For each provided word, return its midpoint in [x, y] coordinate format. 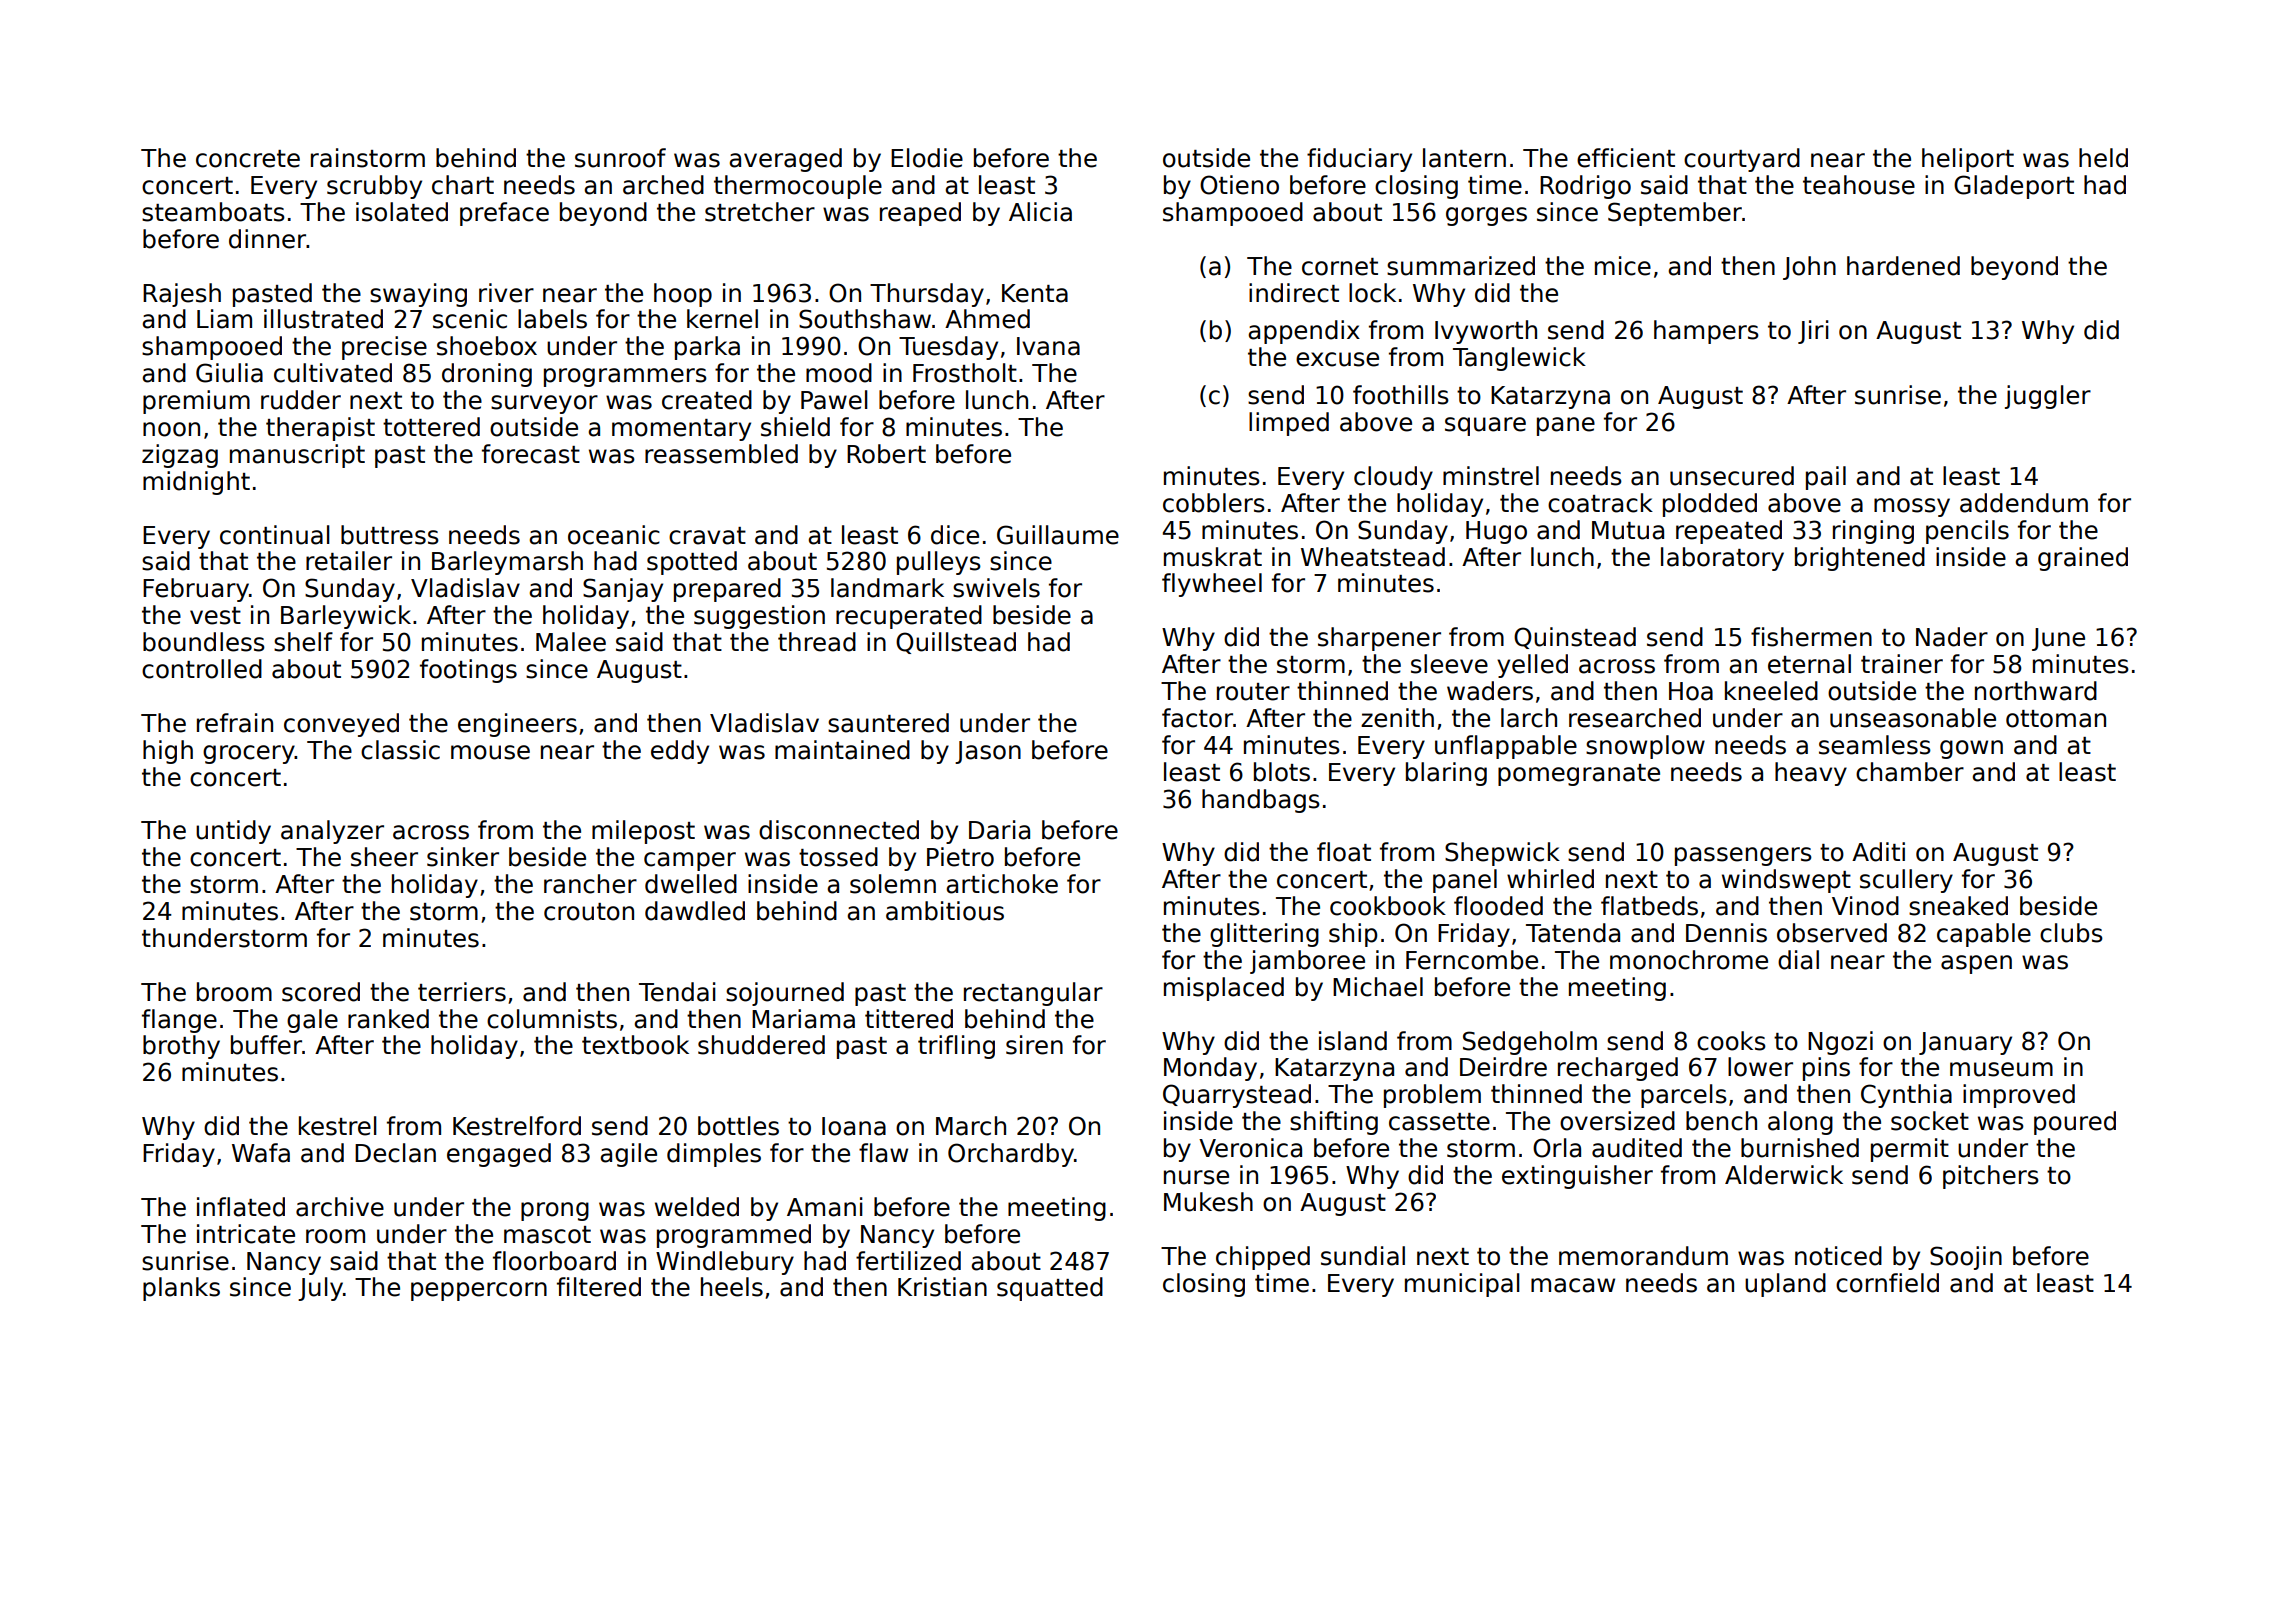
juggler [2048, 397]
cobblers [1214, 503]
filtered [599, 1287]
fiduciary [1359, 160]
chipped [1263, 1258]
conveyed [341, 725]
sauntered [888, 723]
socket [1930, 1121]
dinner [267, 239]
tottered [431, 427]
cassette [1439, 1122]
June [2058, 639]
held [2103, 158]
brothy [181, 1047]
